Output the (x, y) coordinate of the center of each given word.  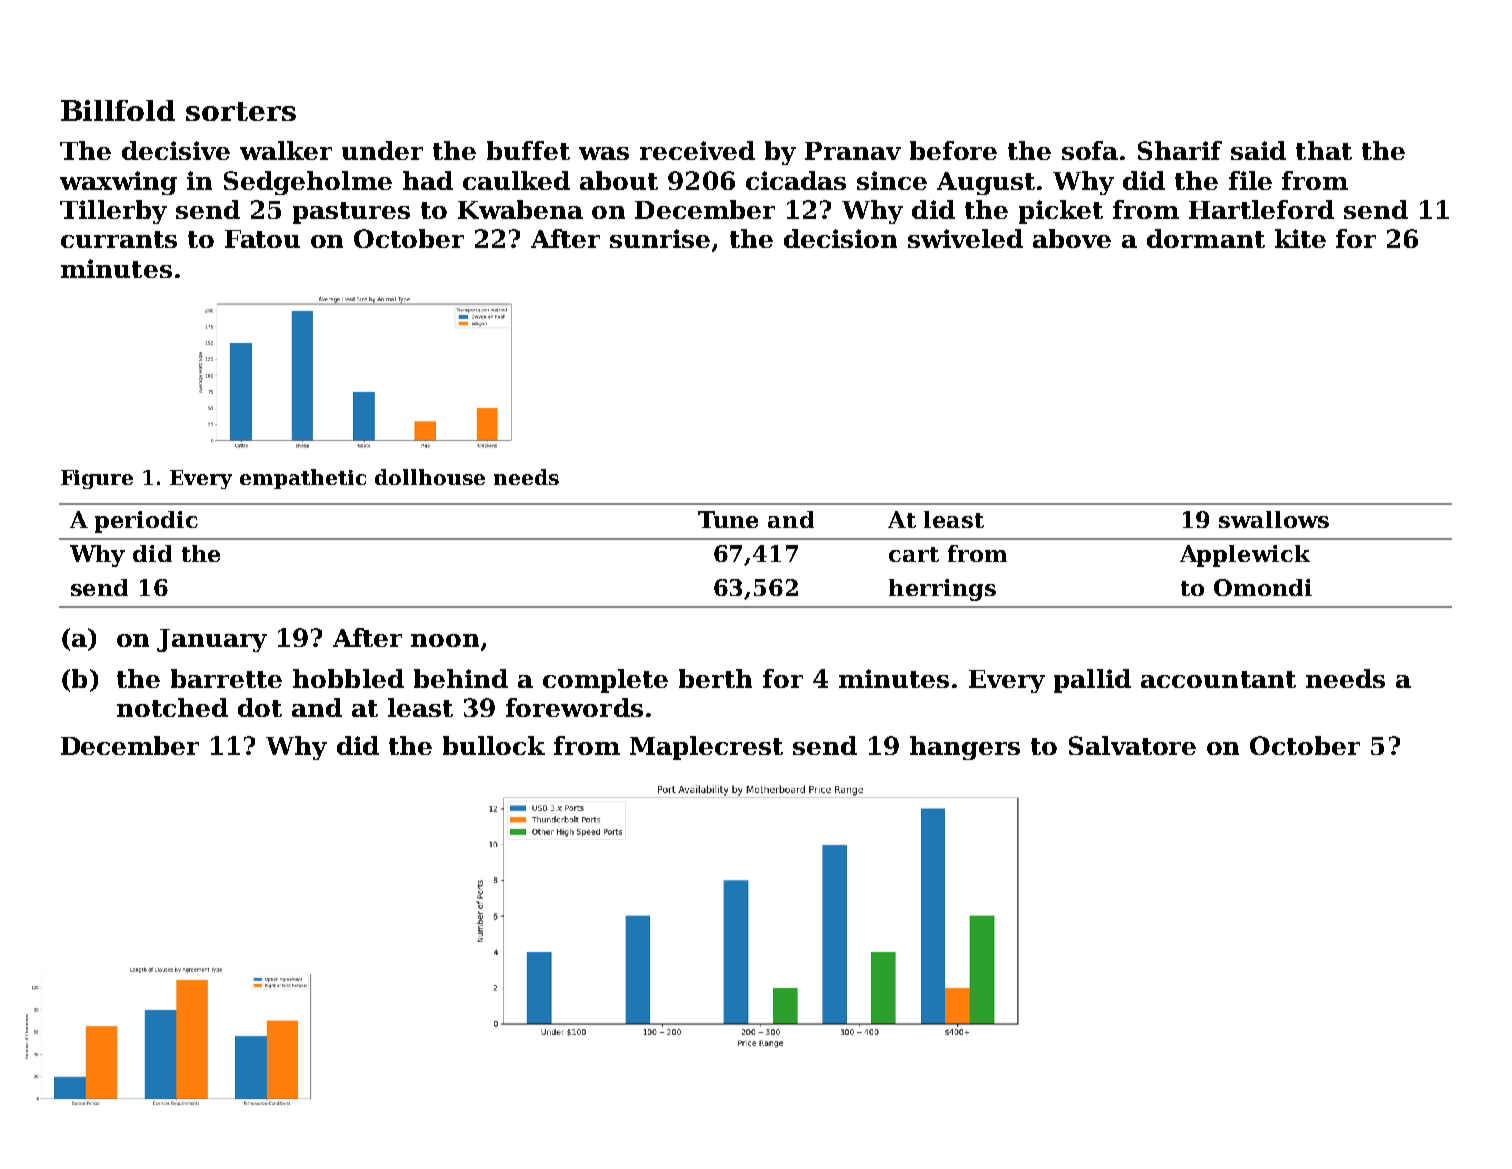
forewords (574, 707)
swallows (1274, 519)
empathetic (303, 479)
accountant (1218, 679)
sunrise (660, 238)
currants (119, 239)
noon (445, 640)
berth (715, 678)
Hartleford (1261, 209)
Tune (728, 519)
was (604, 153)
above (1072, 238)
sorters (241, 111)
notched (172, 707)
